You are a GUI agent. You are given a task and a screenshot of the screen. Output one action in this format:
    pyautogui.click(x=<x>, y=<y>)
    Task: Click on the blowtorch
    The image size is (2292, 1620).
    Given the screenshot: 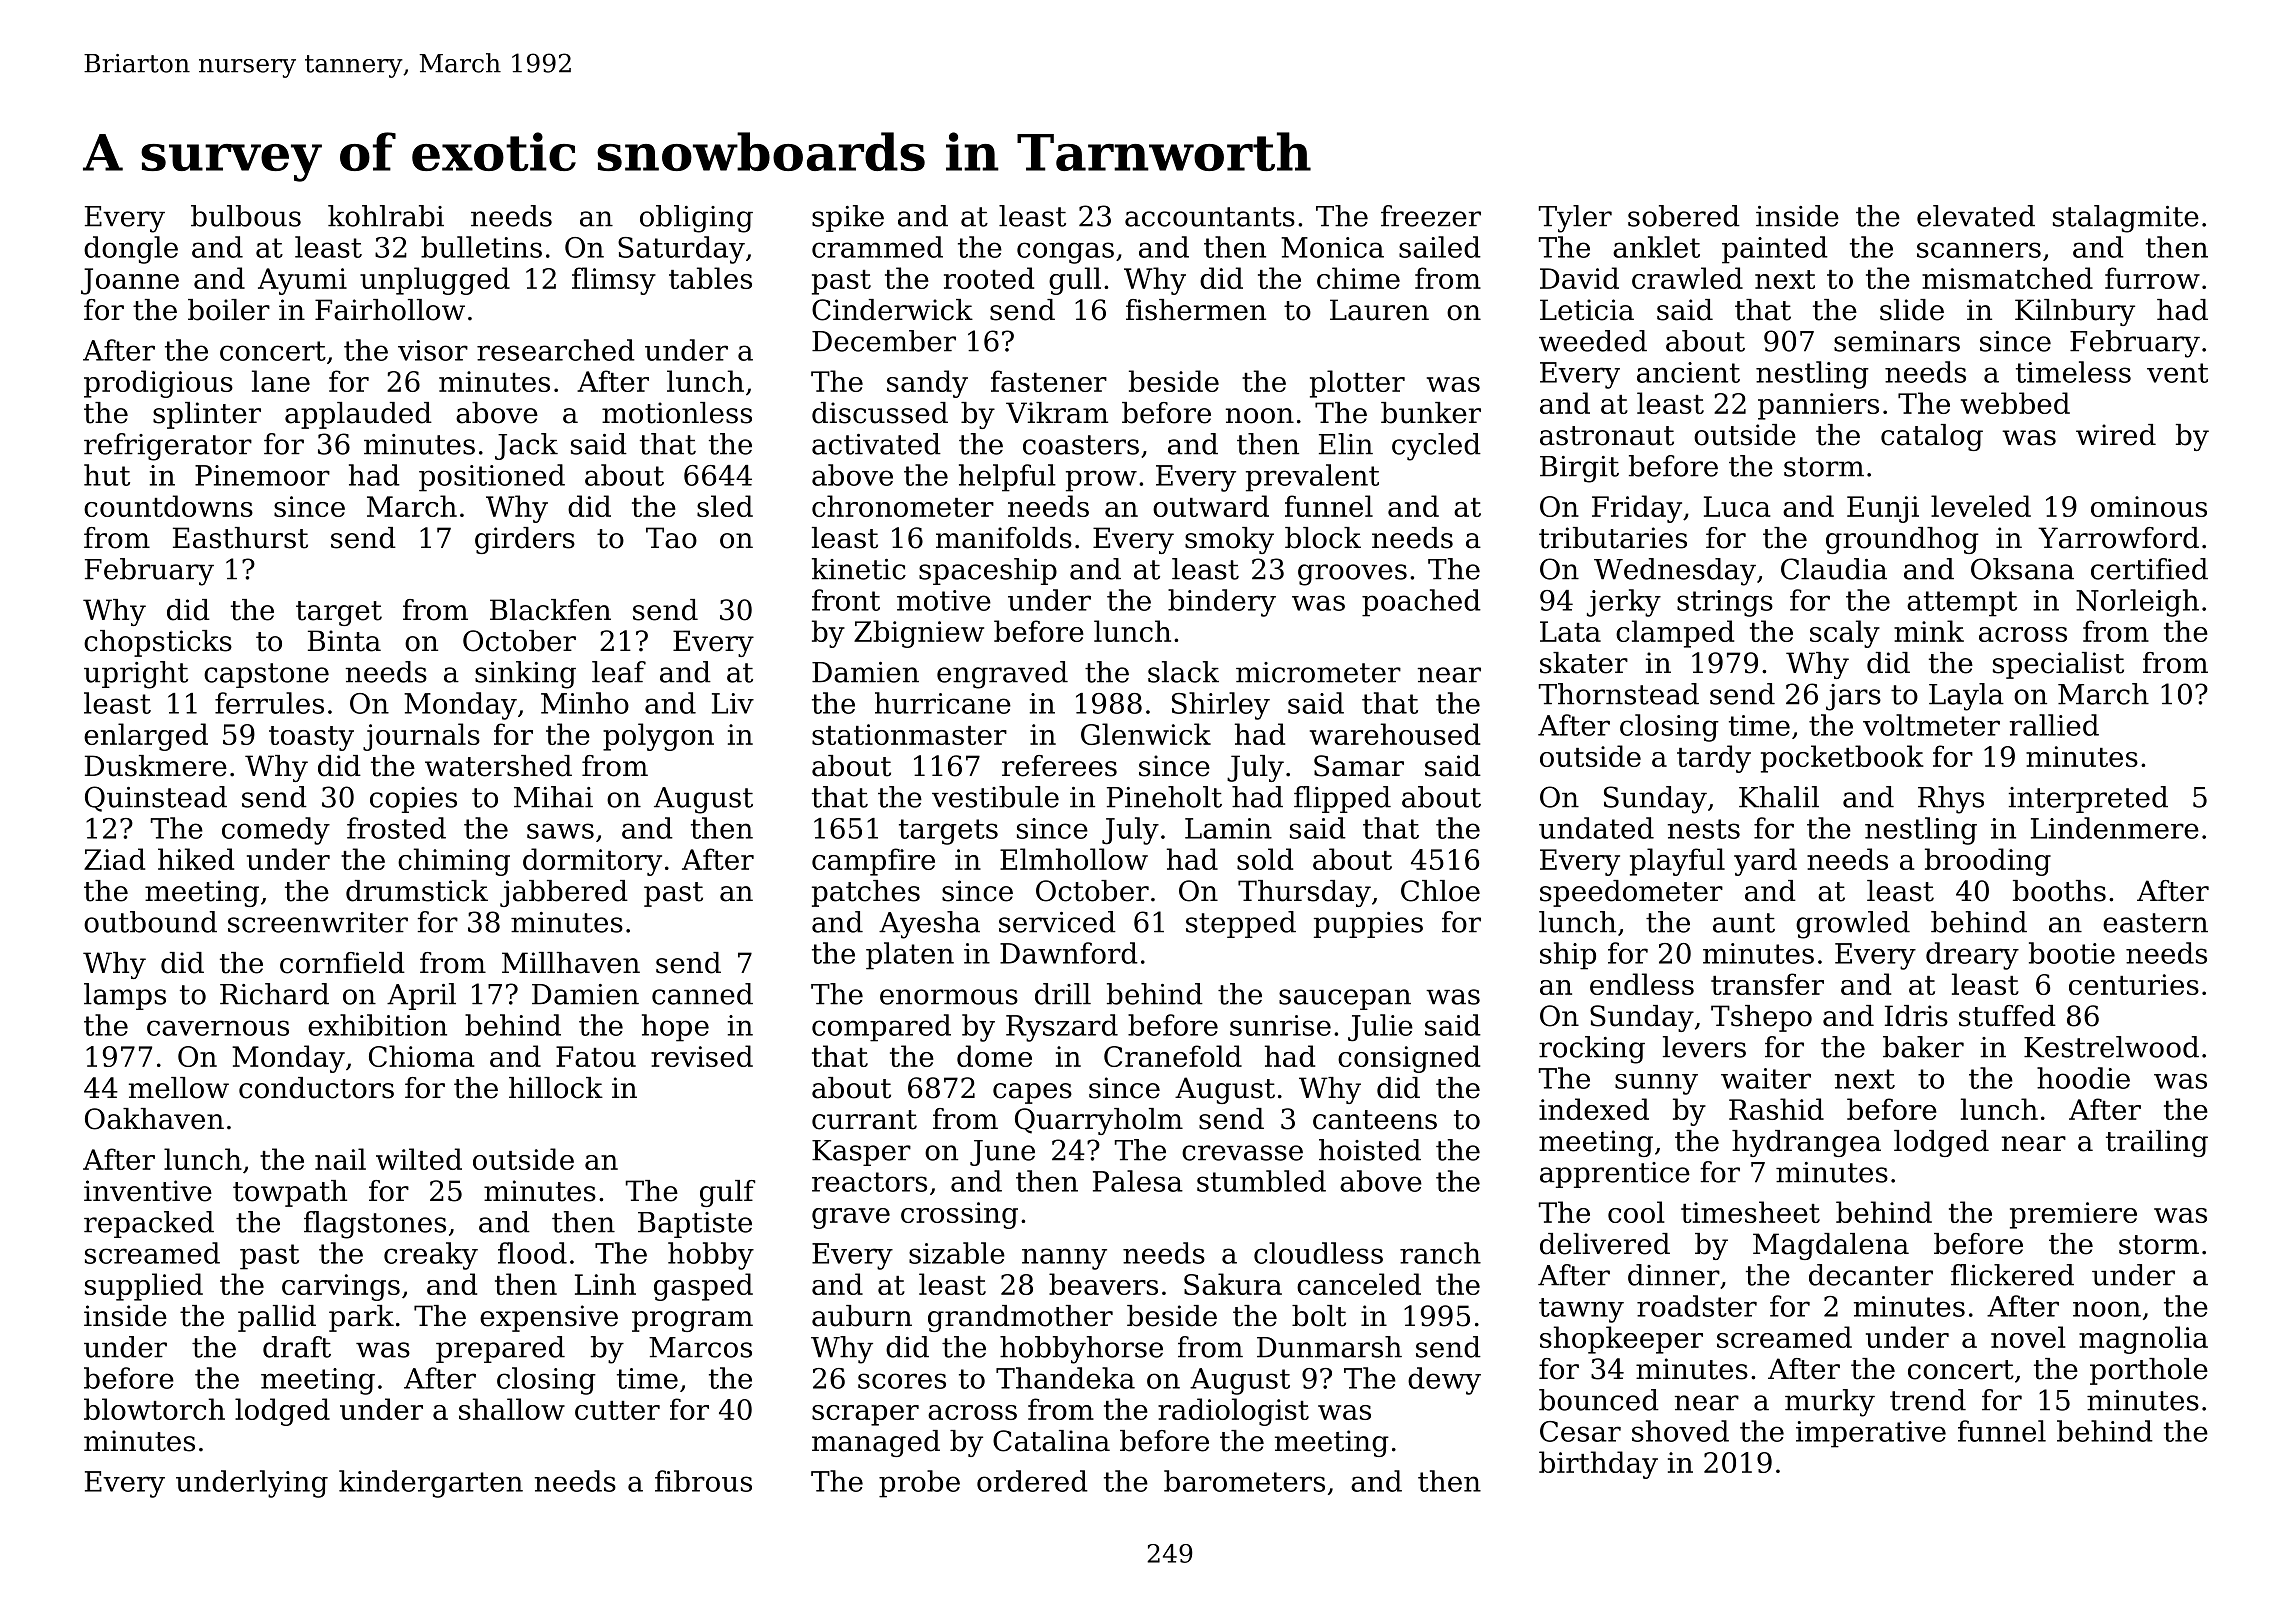 What is the action you would take?
    pyautogui.click(x=154, y=1409)
